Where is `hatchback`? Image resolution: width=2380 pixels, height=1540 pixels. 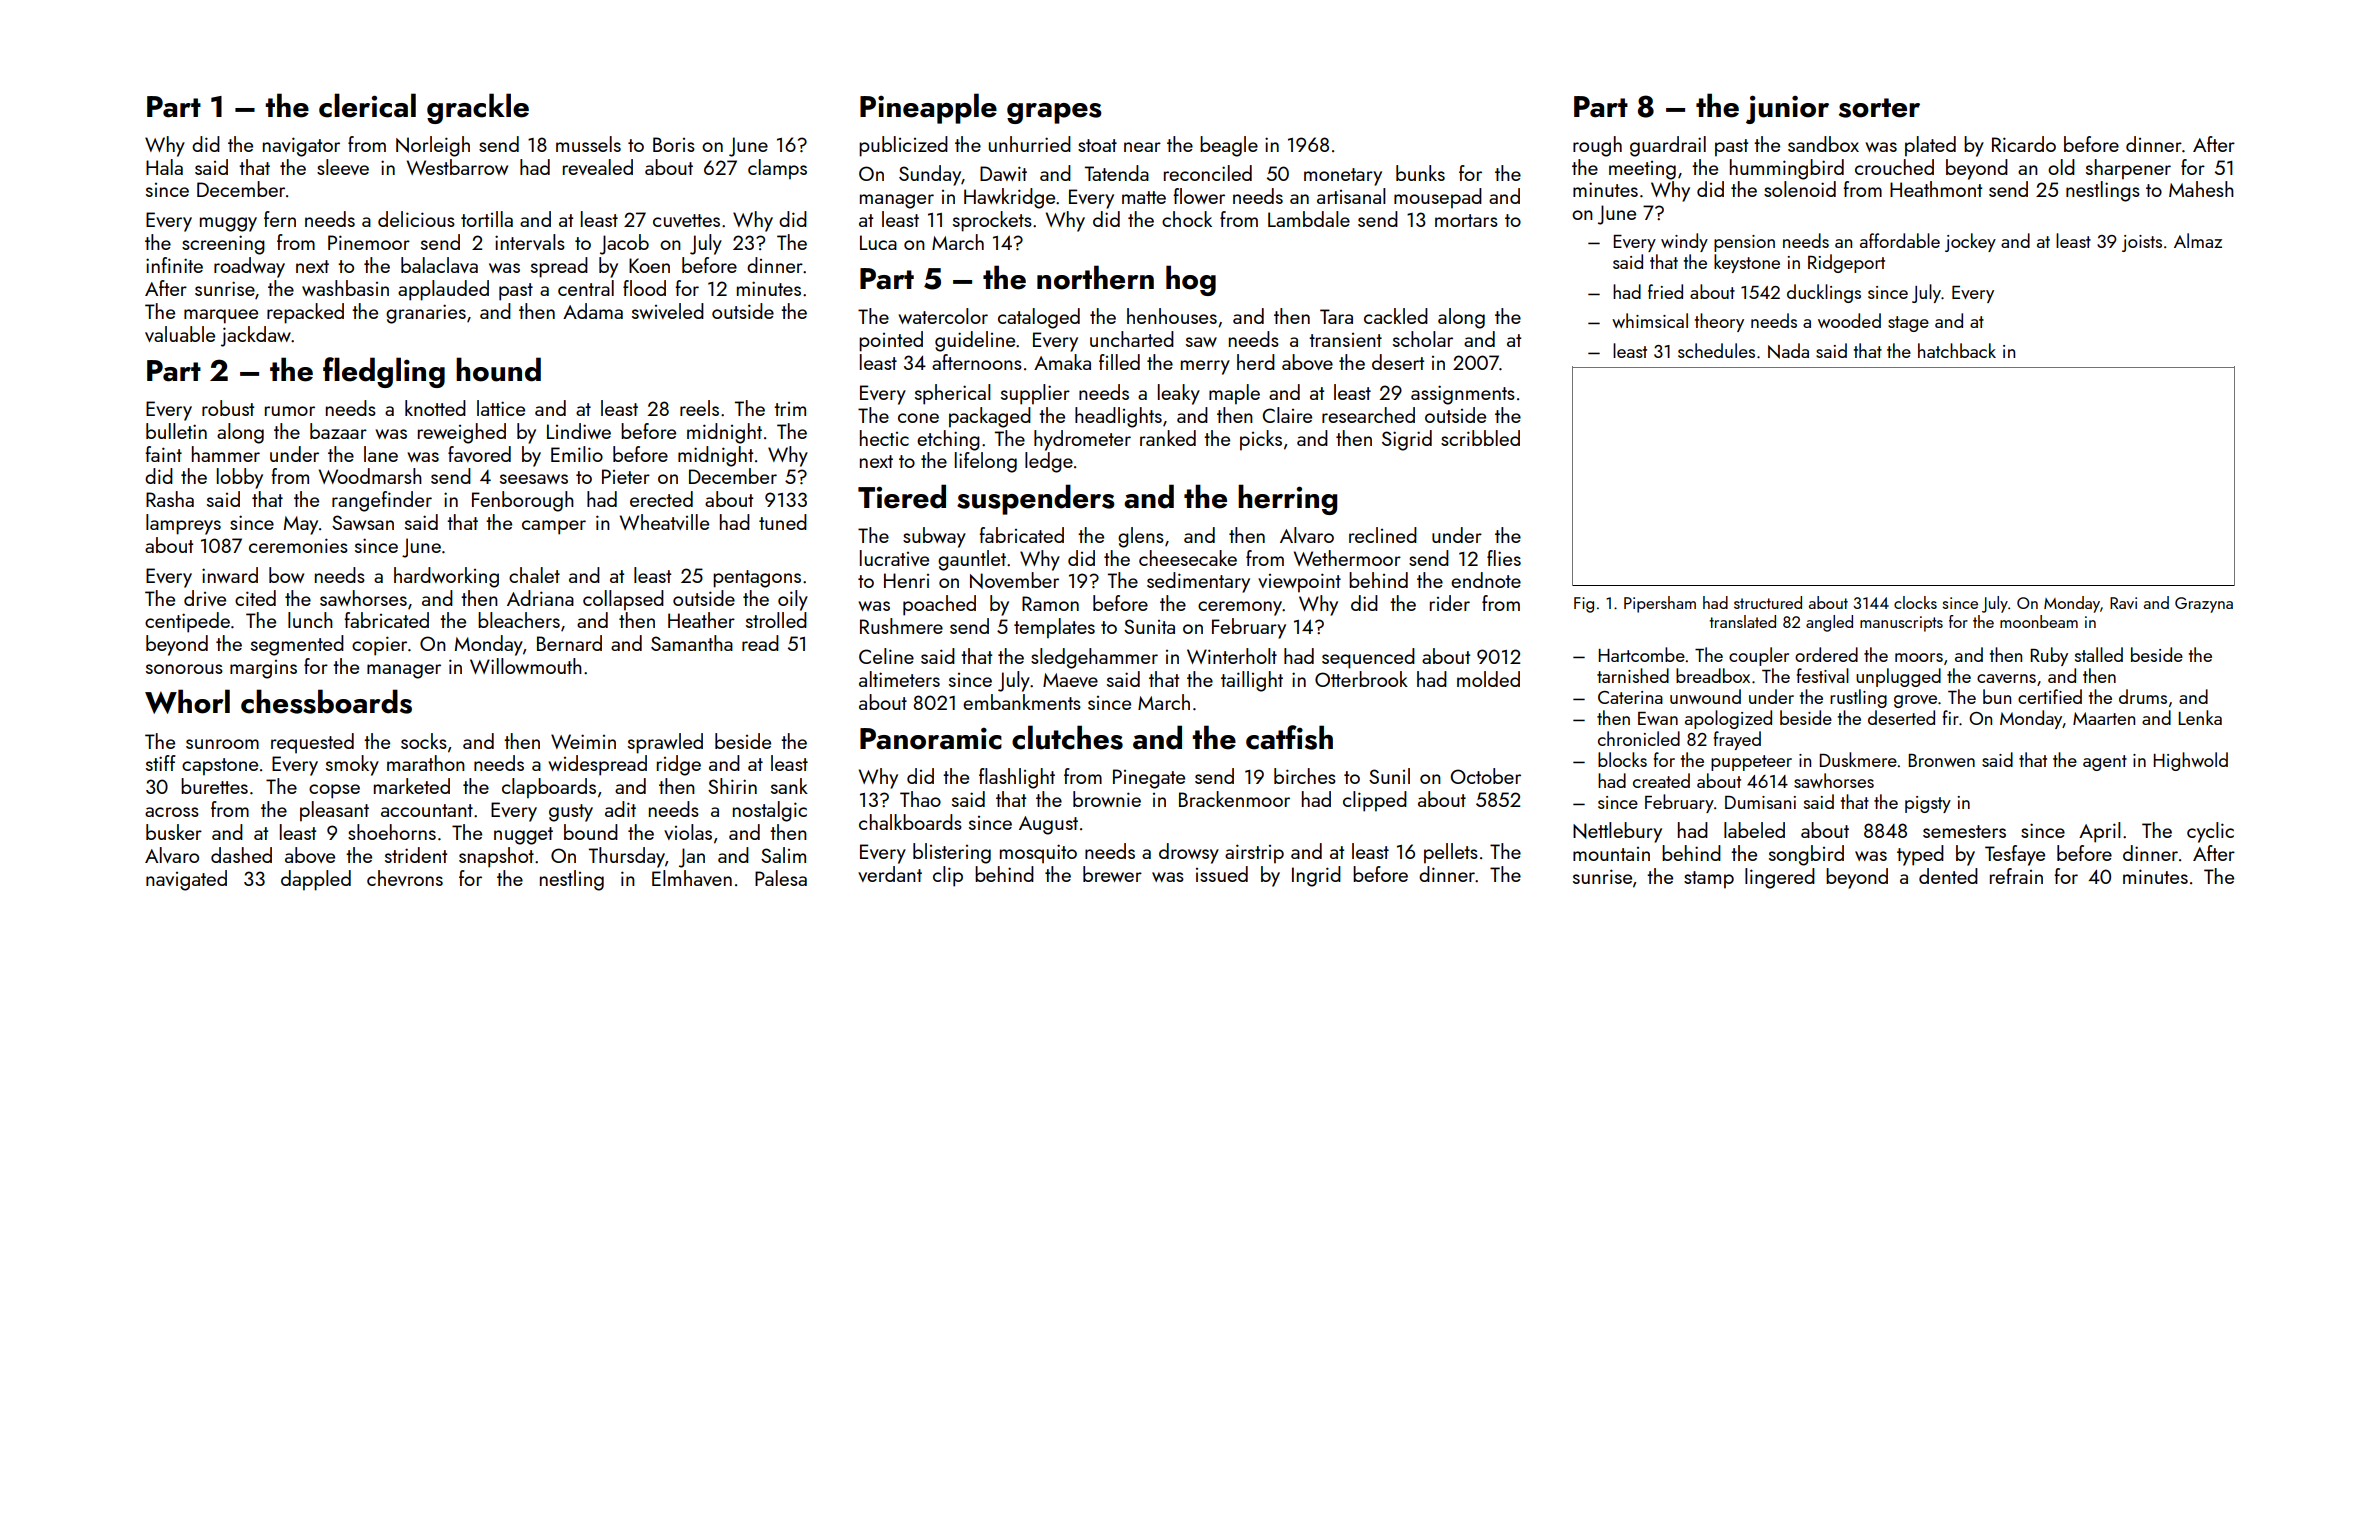
hatchback is located at coordinates (1957, 350).
